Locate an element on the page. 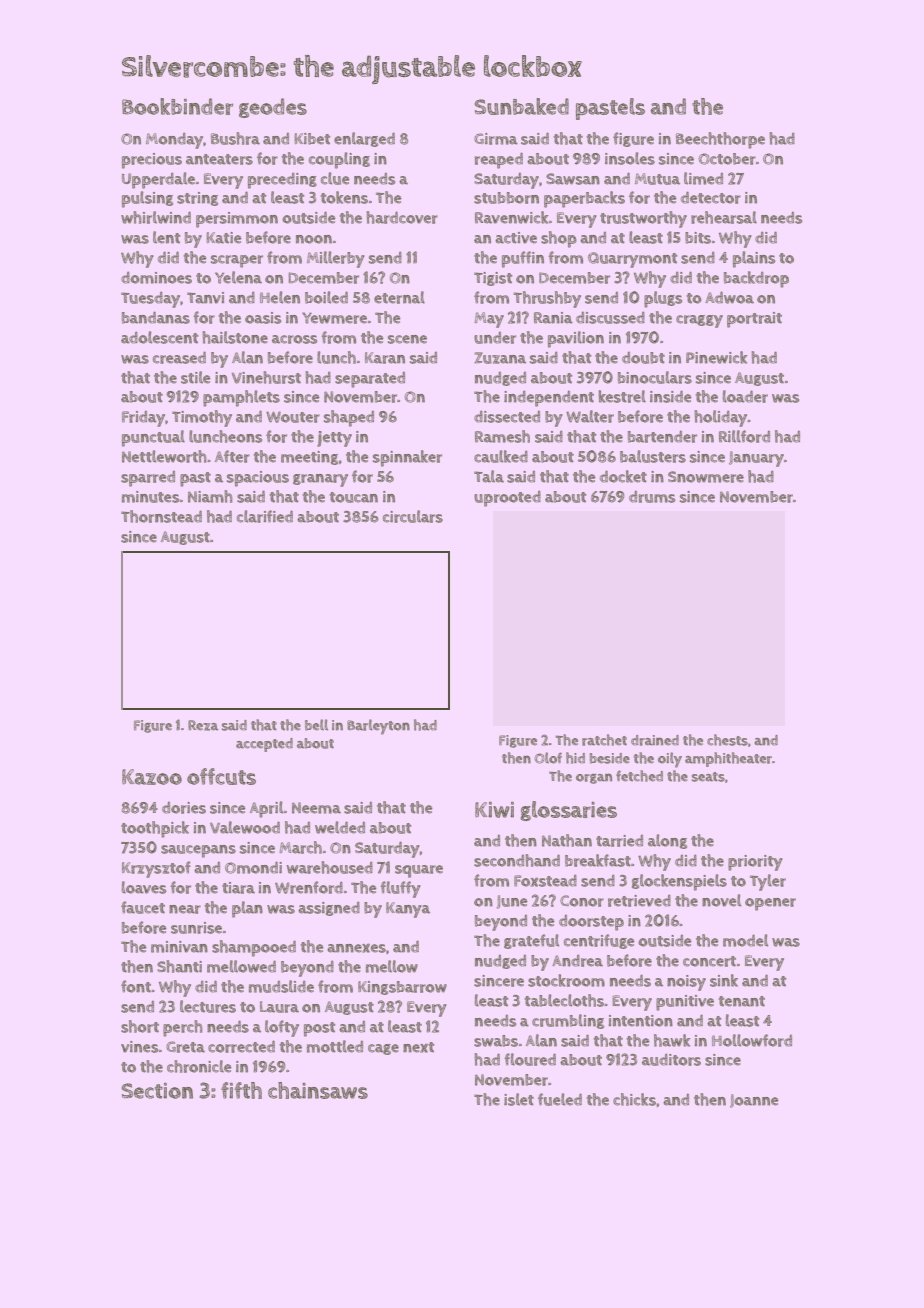 Image resolution: width=924 pixels, height=1308 pixels. short is located at coordinates (140, 1026).
